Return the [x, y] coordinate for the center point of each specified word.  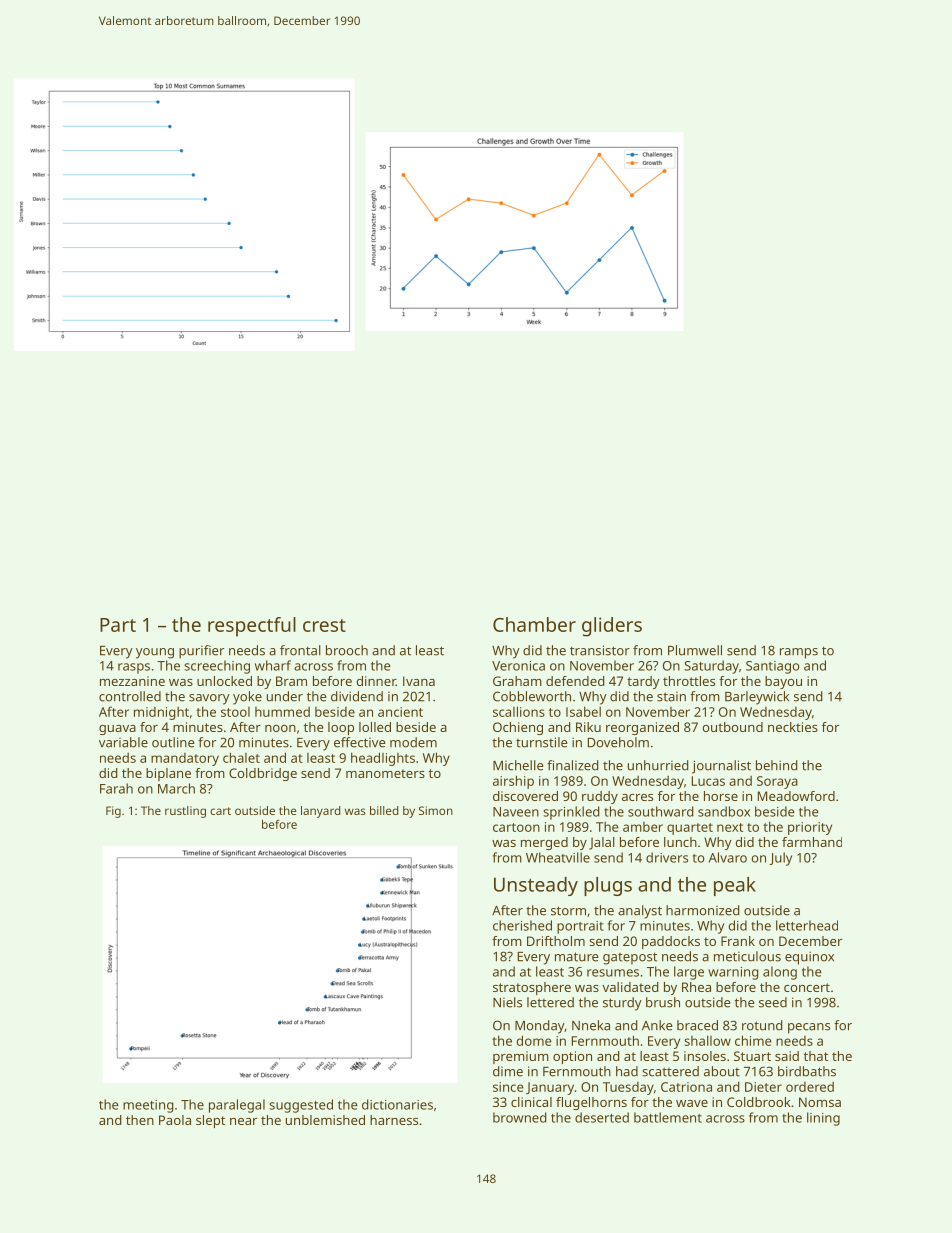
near [243, 1121]
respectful [252, 627]
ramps [799, 653]
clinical [531, 1102]
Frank [738, 941]
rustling [185, 812]
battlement [668, 1117]
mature [577, 957]
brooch [347, 650]
